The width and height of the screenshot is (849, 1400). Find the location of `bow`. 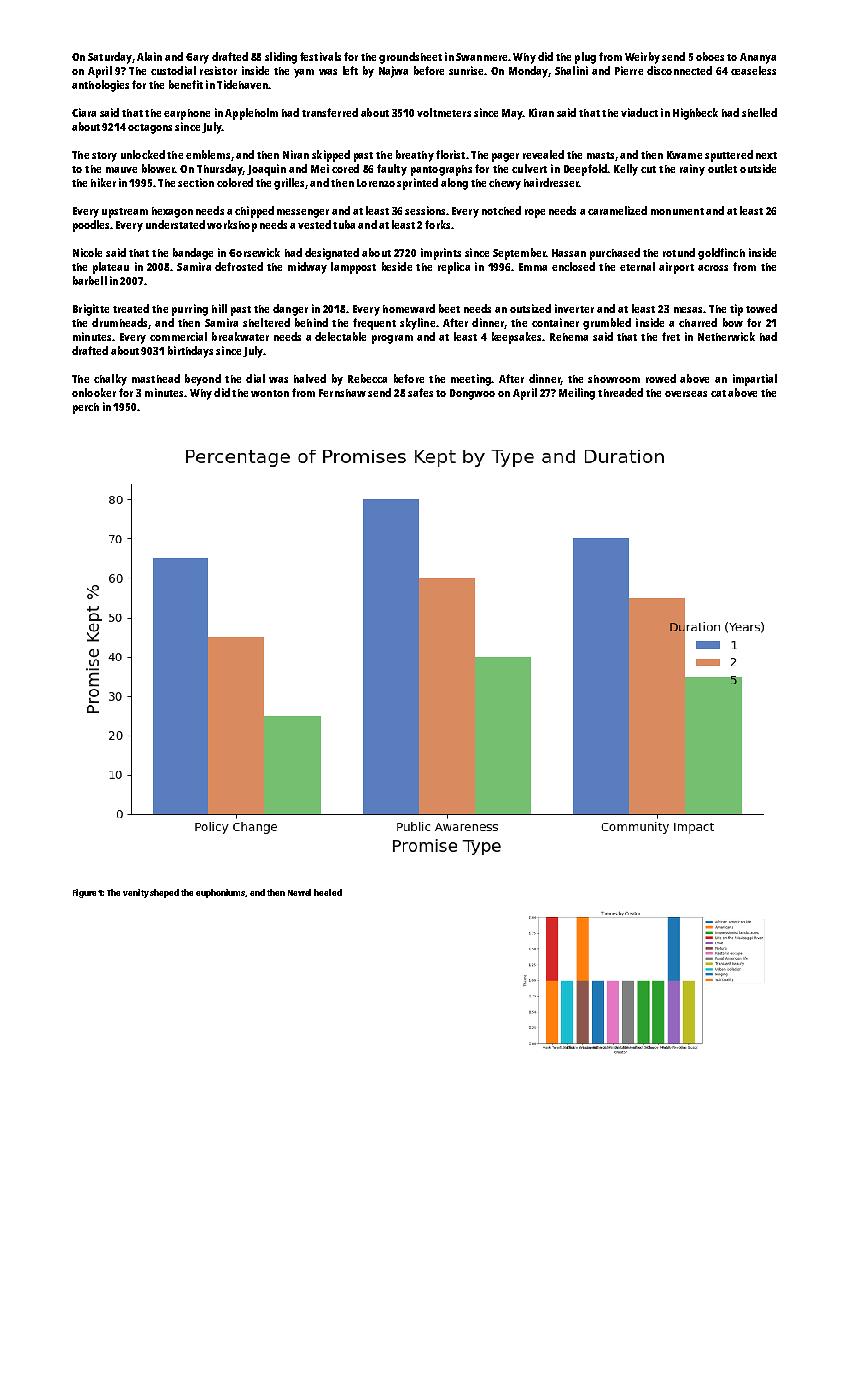

bow is located at coordinates (733, 322).
